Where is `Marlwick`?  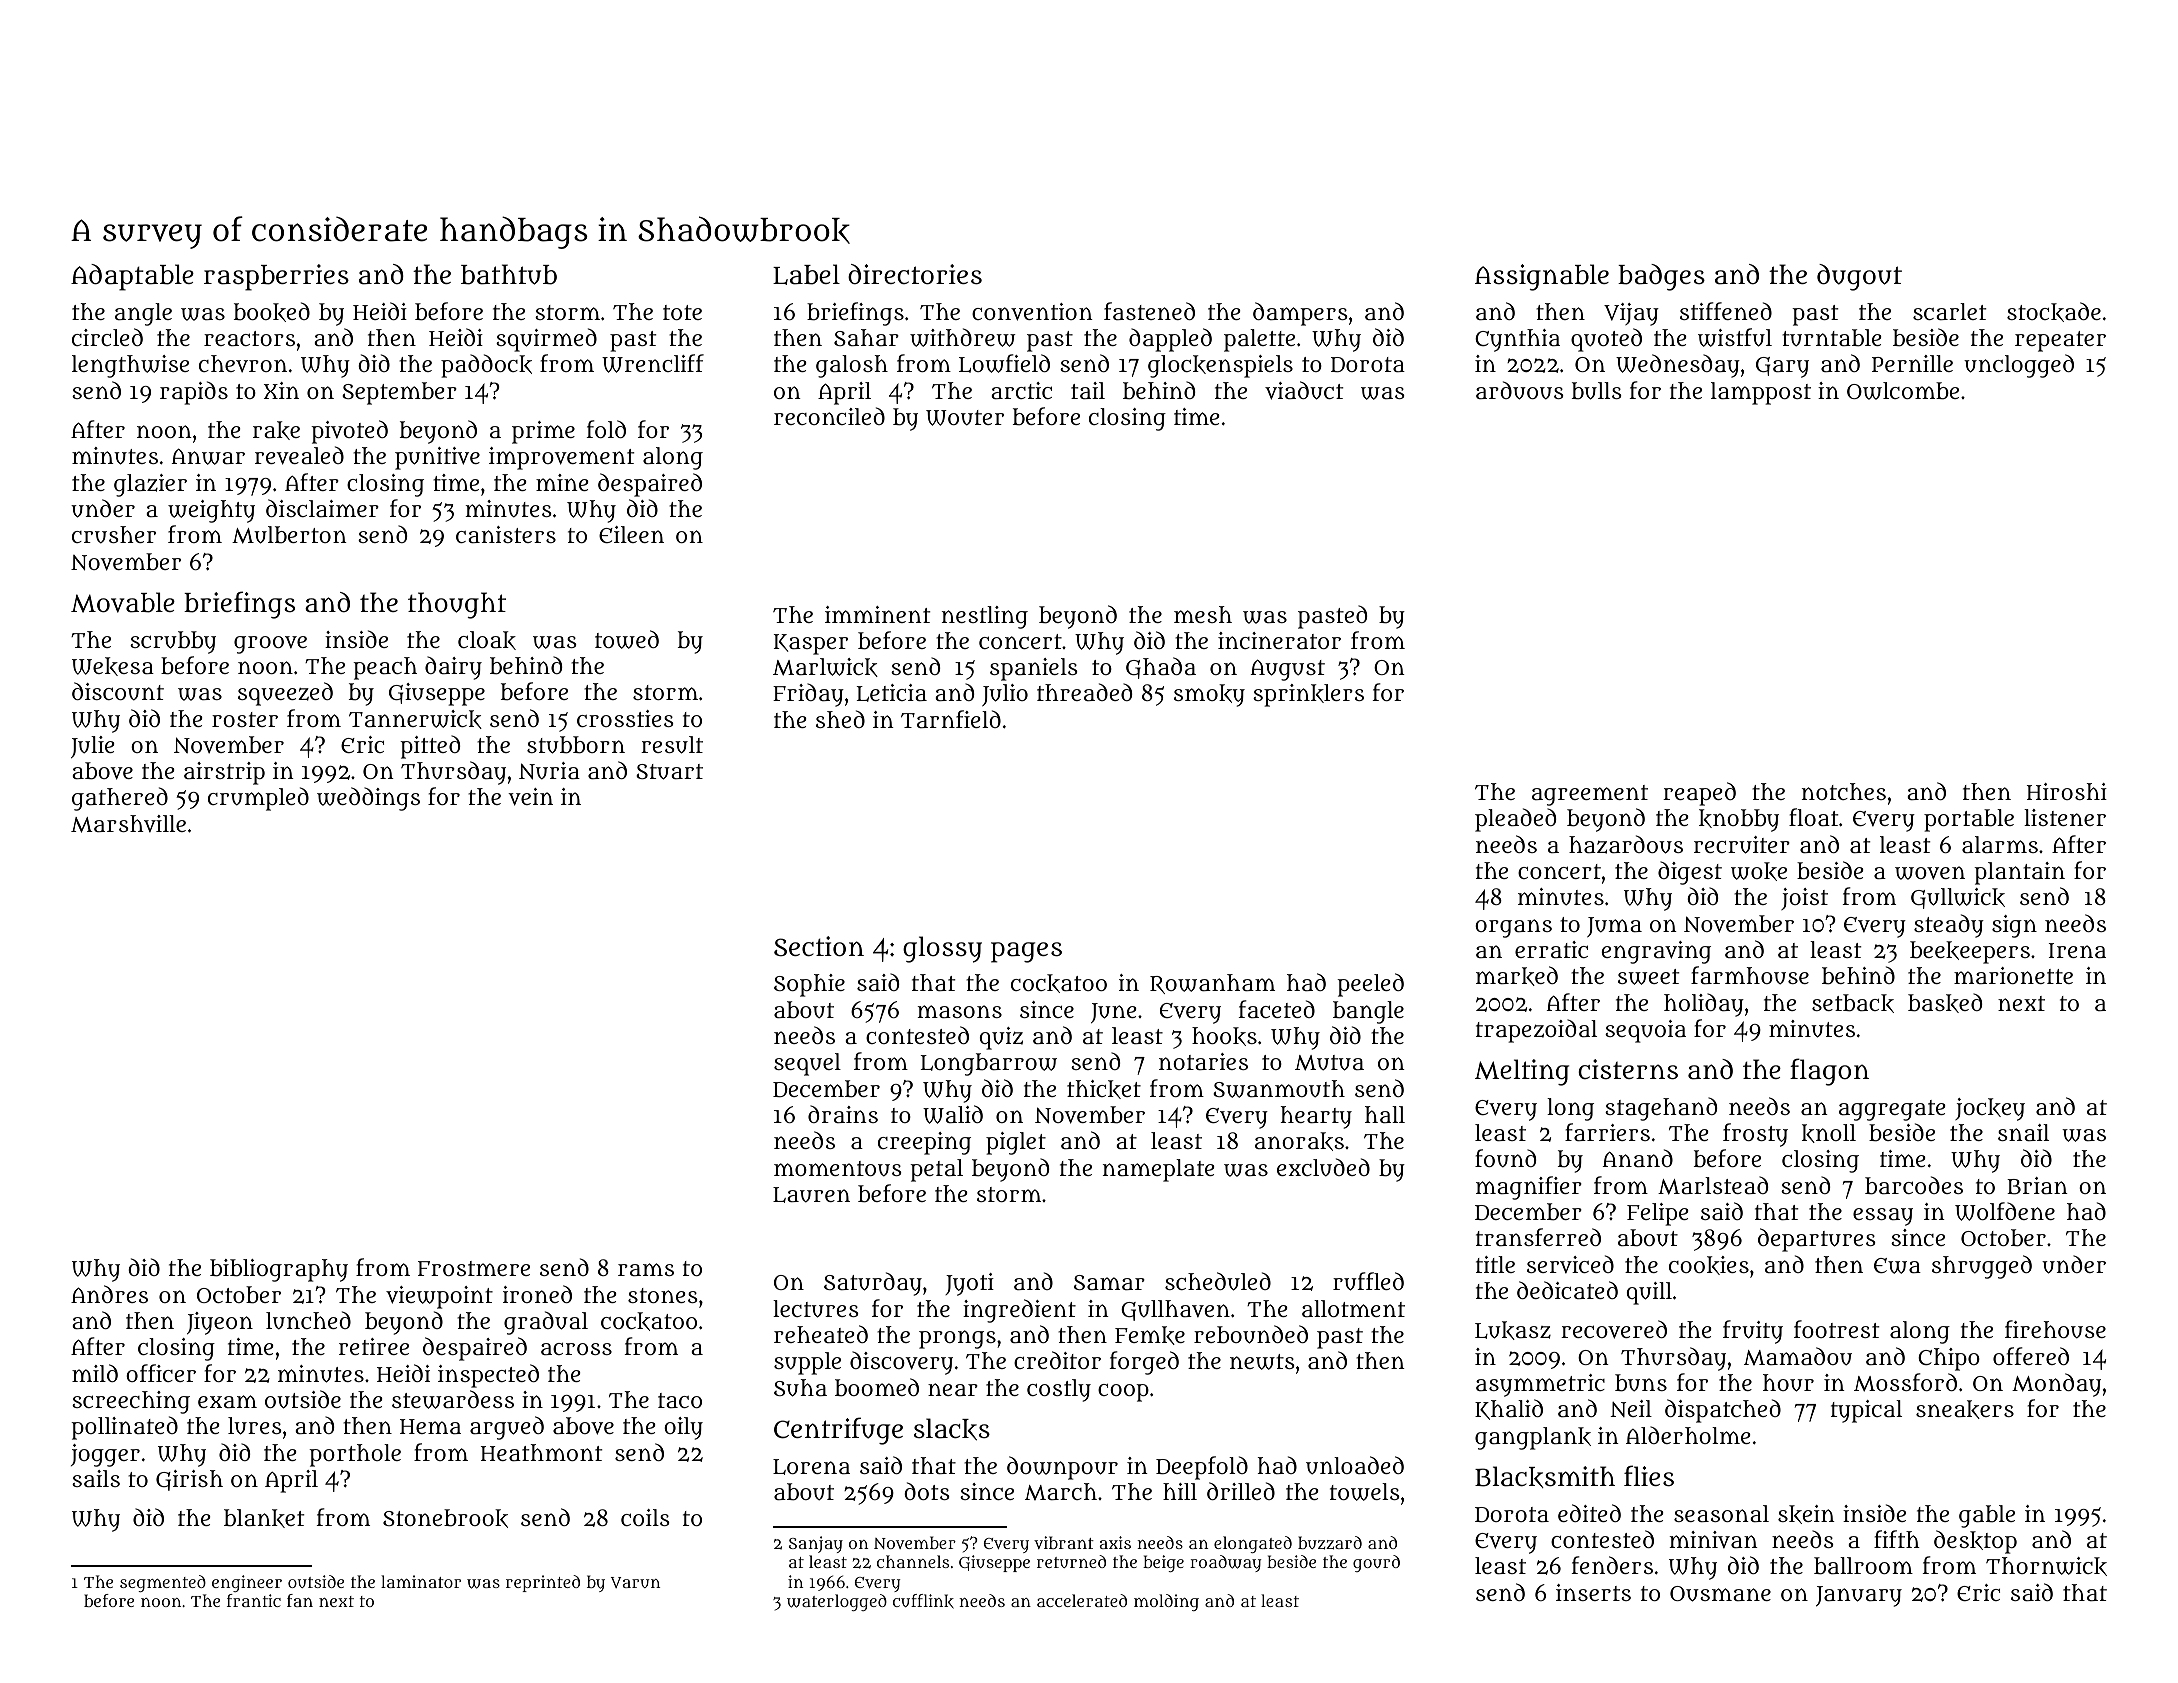
Marlwick is located at coordinates (825, 667).
